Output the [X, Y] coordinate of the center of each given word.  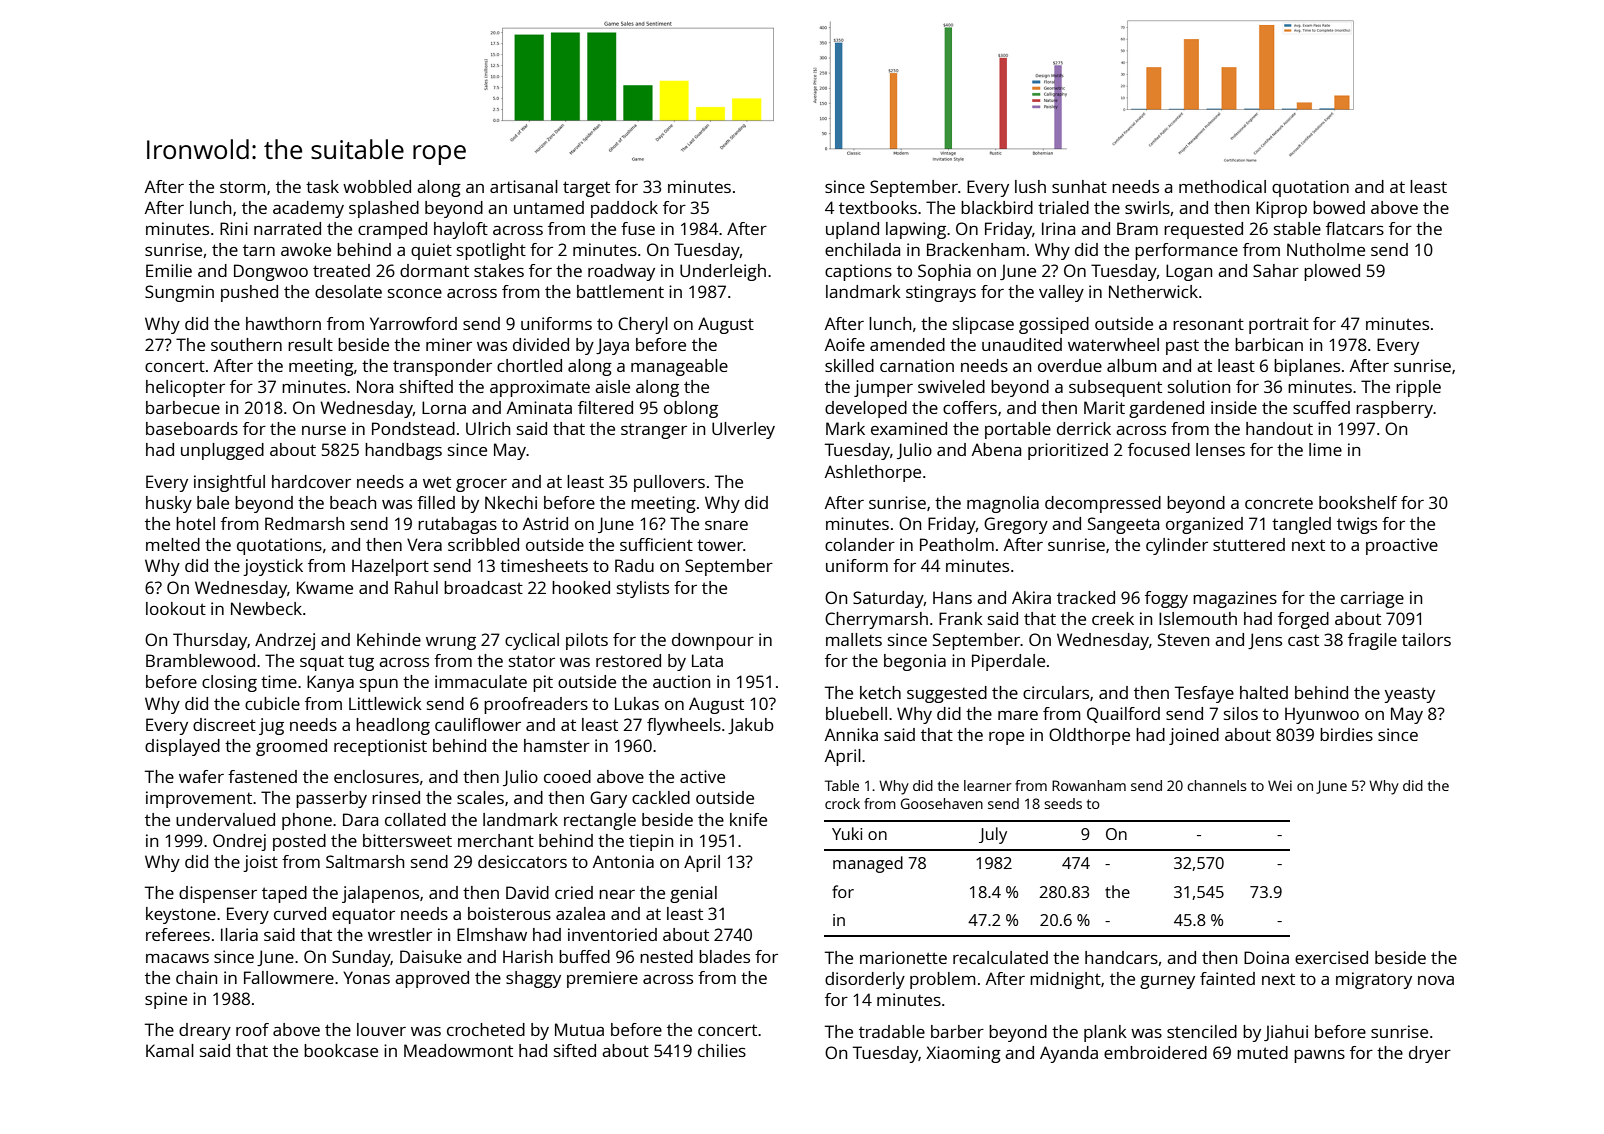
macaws [177, 958]
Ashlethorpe [873, 473]
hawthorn [283, 323]
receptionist [380, 747]
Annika [851, 734]
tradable [892, 1031]
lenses [1220, 449]
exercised [1331, 957]
